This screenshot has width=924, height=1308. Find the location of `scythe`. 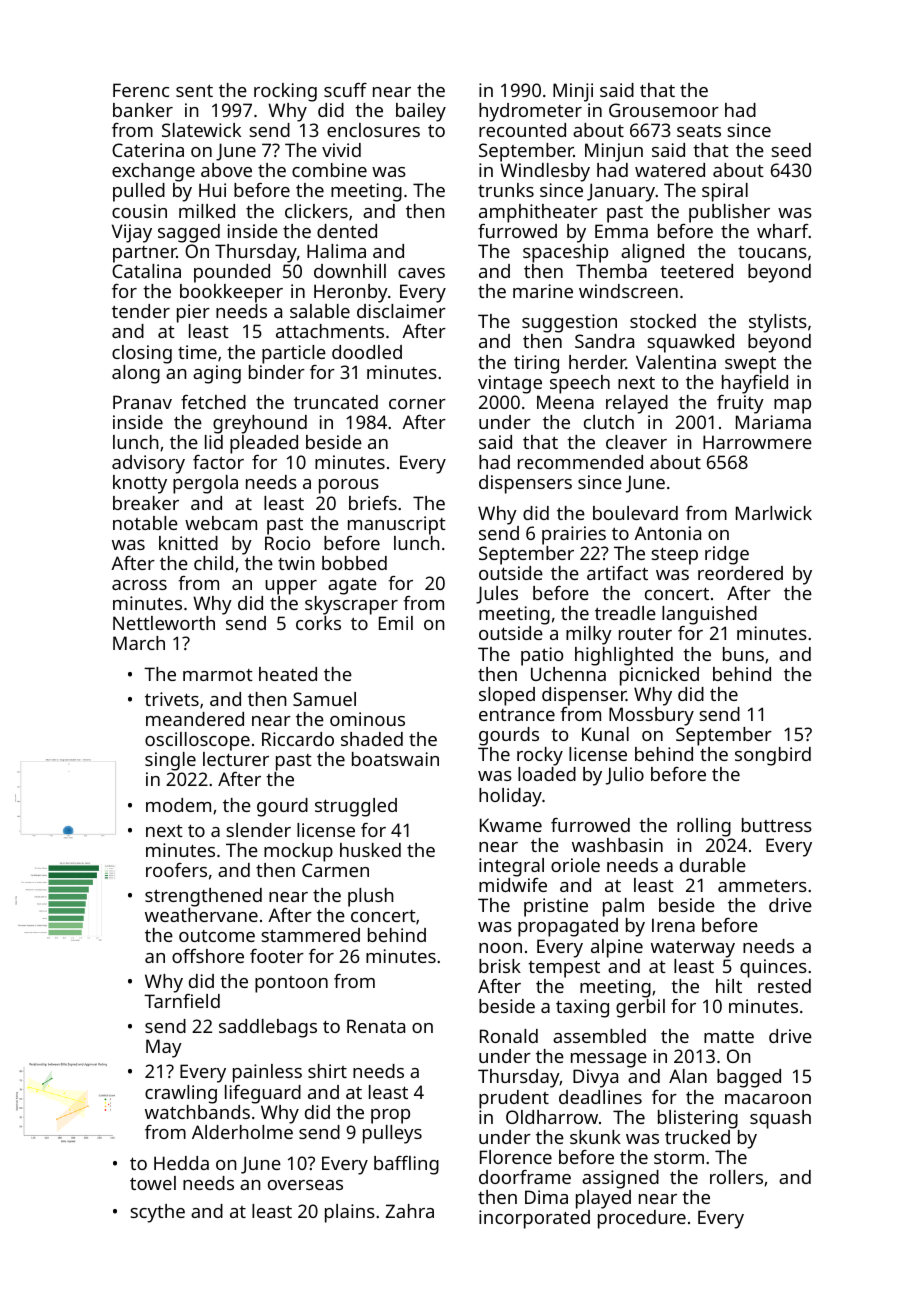

scythe is located at coordinates (157, 1213).
